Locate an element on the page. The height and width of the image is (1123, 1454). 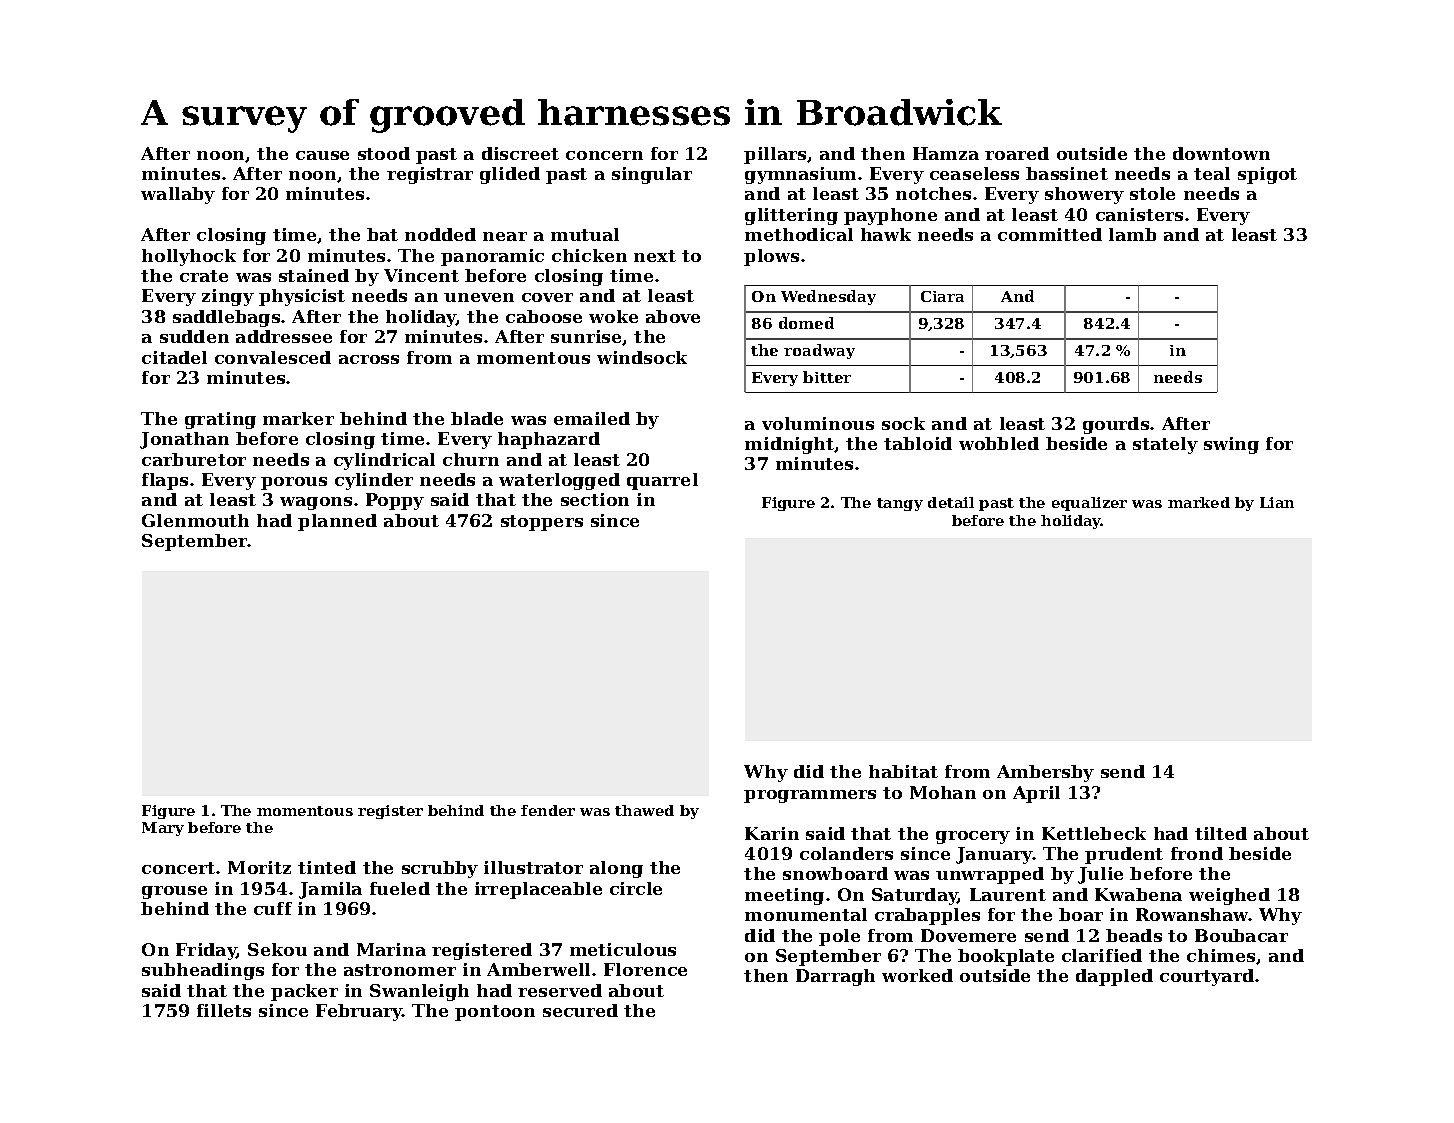
registrar is located at coordinates (430, 175).
